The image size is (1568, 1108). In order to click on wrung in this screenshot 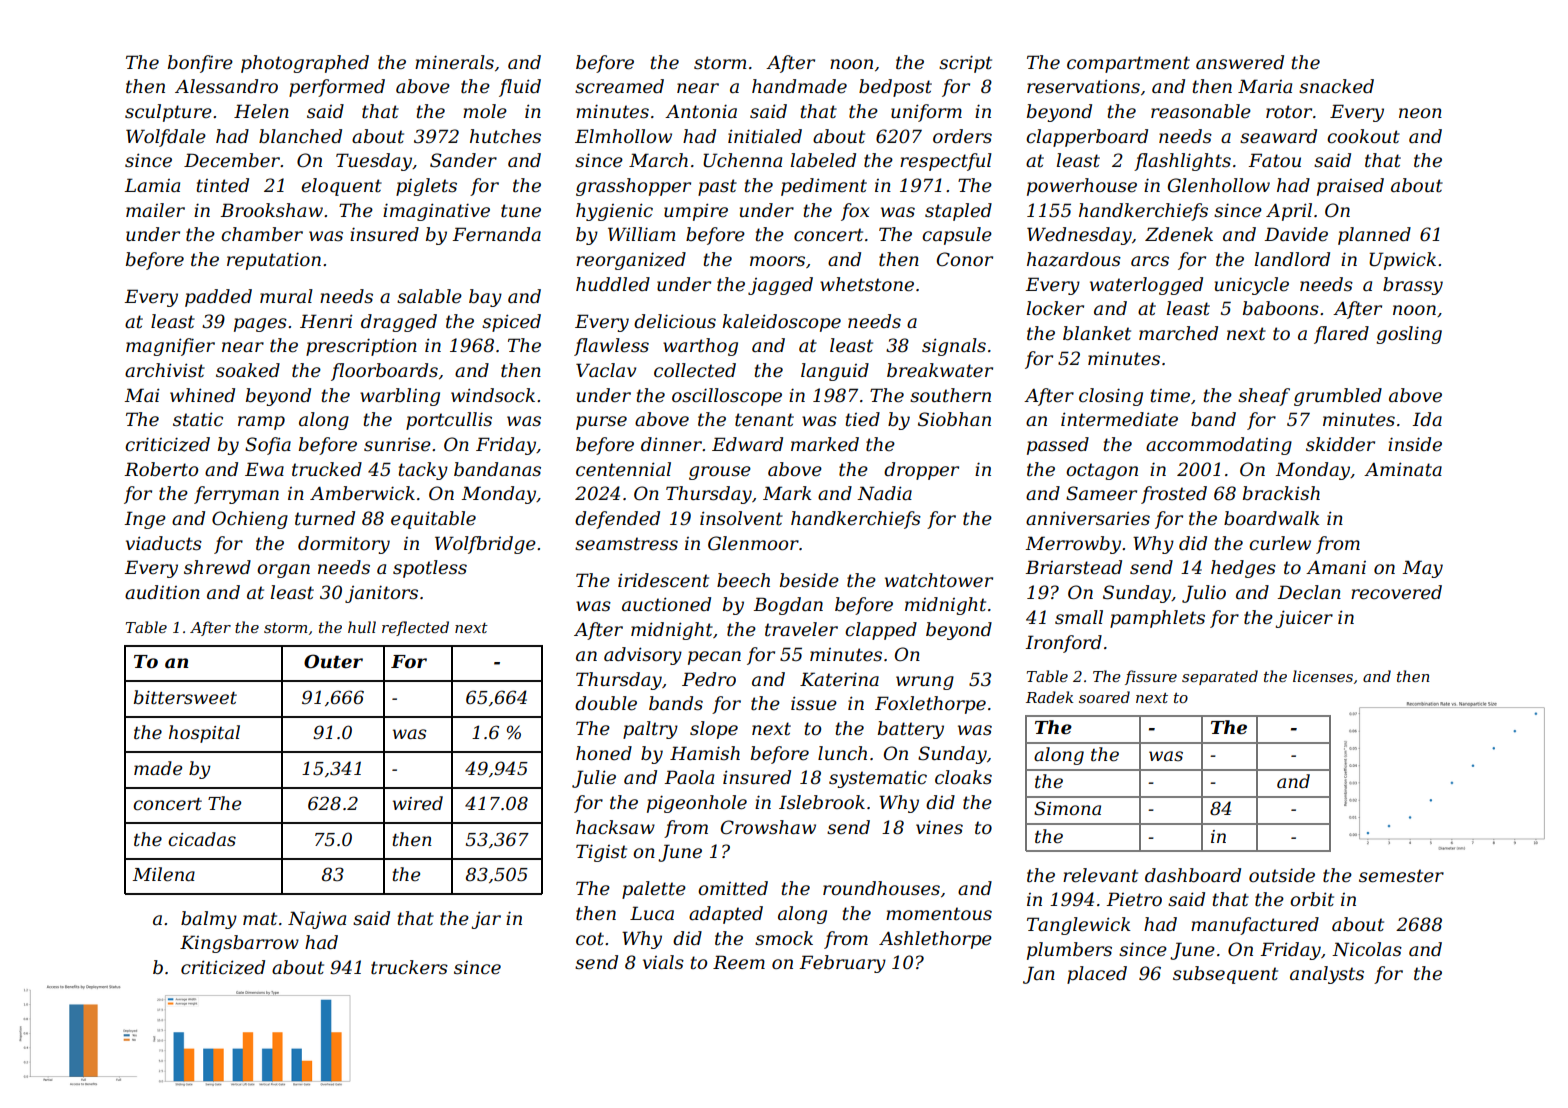, I will do `click(925, 683)`.
